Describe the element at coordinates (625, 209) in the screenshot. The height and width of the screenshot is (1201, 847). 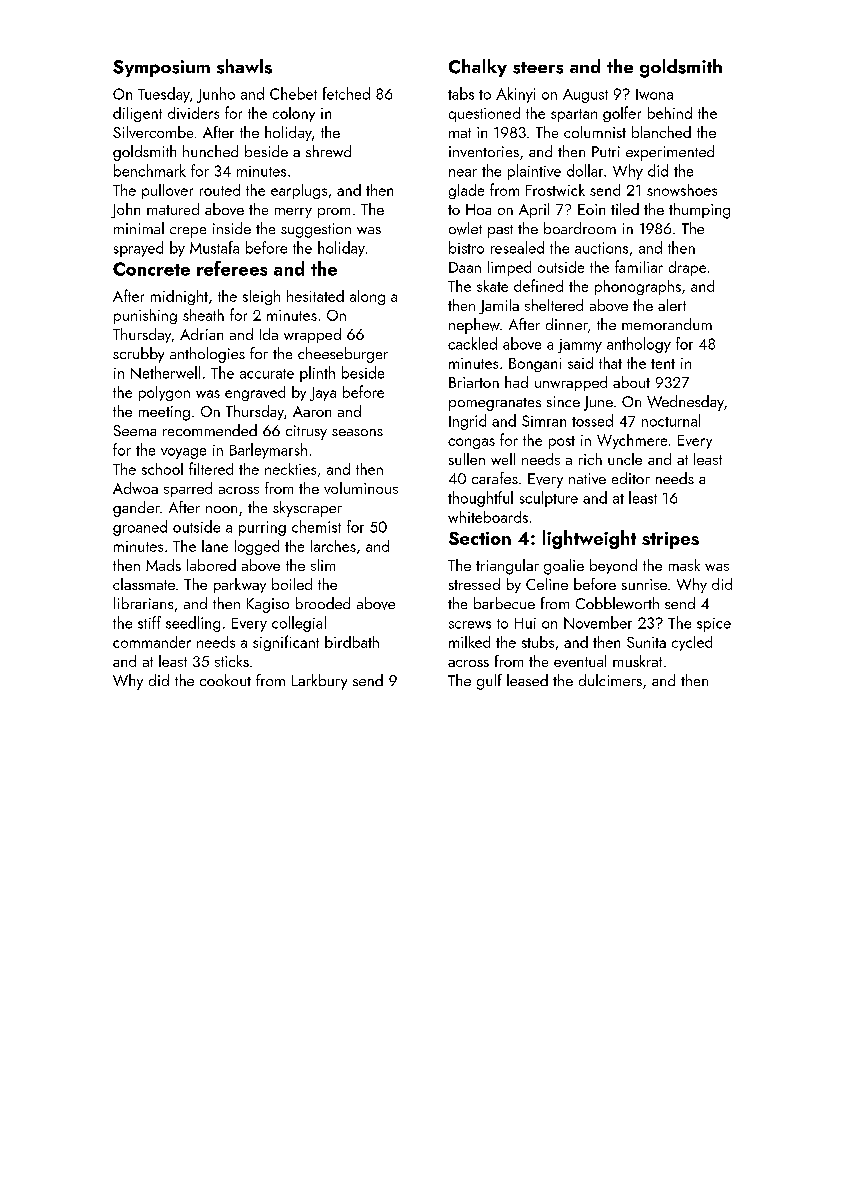
I see `tiled` at that location.
